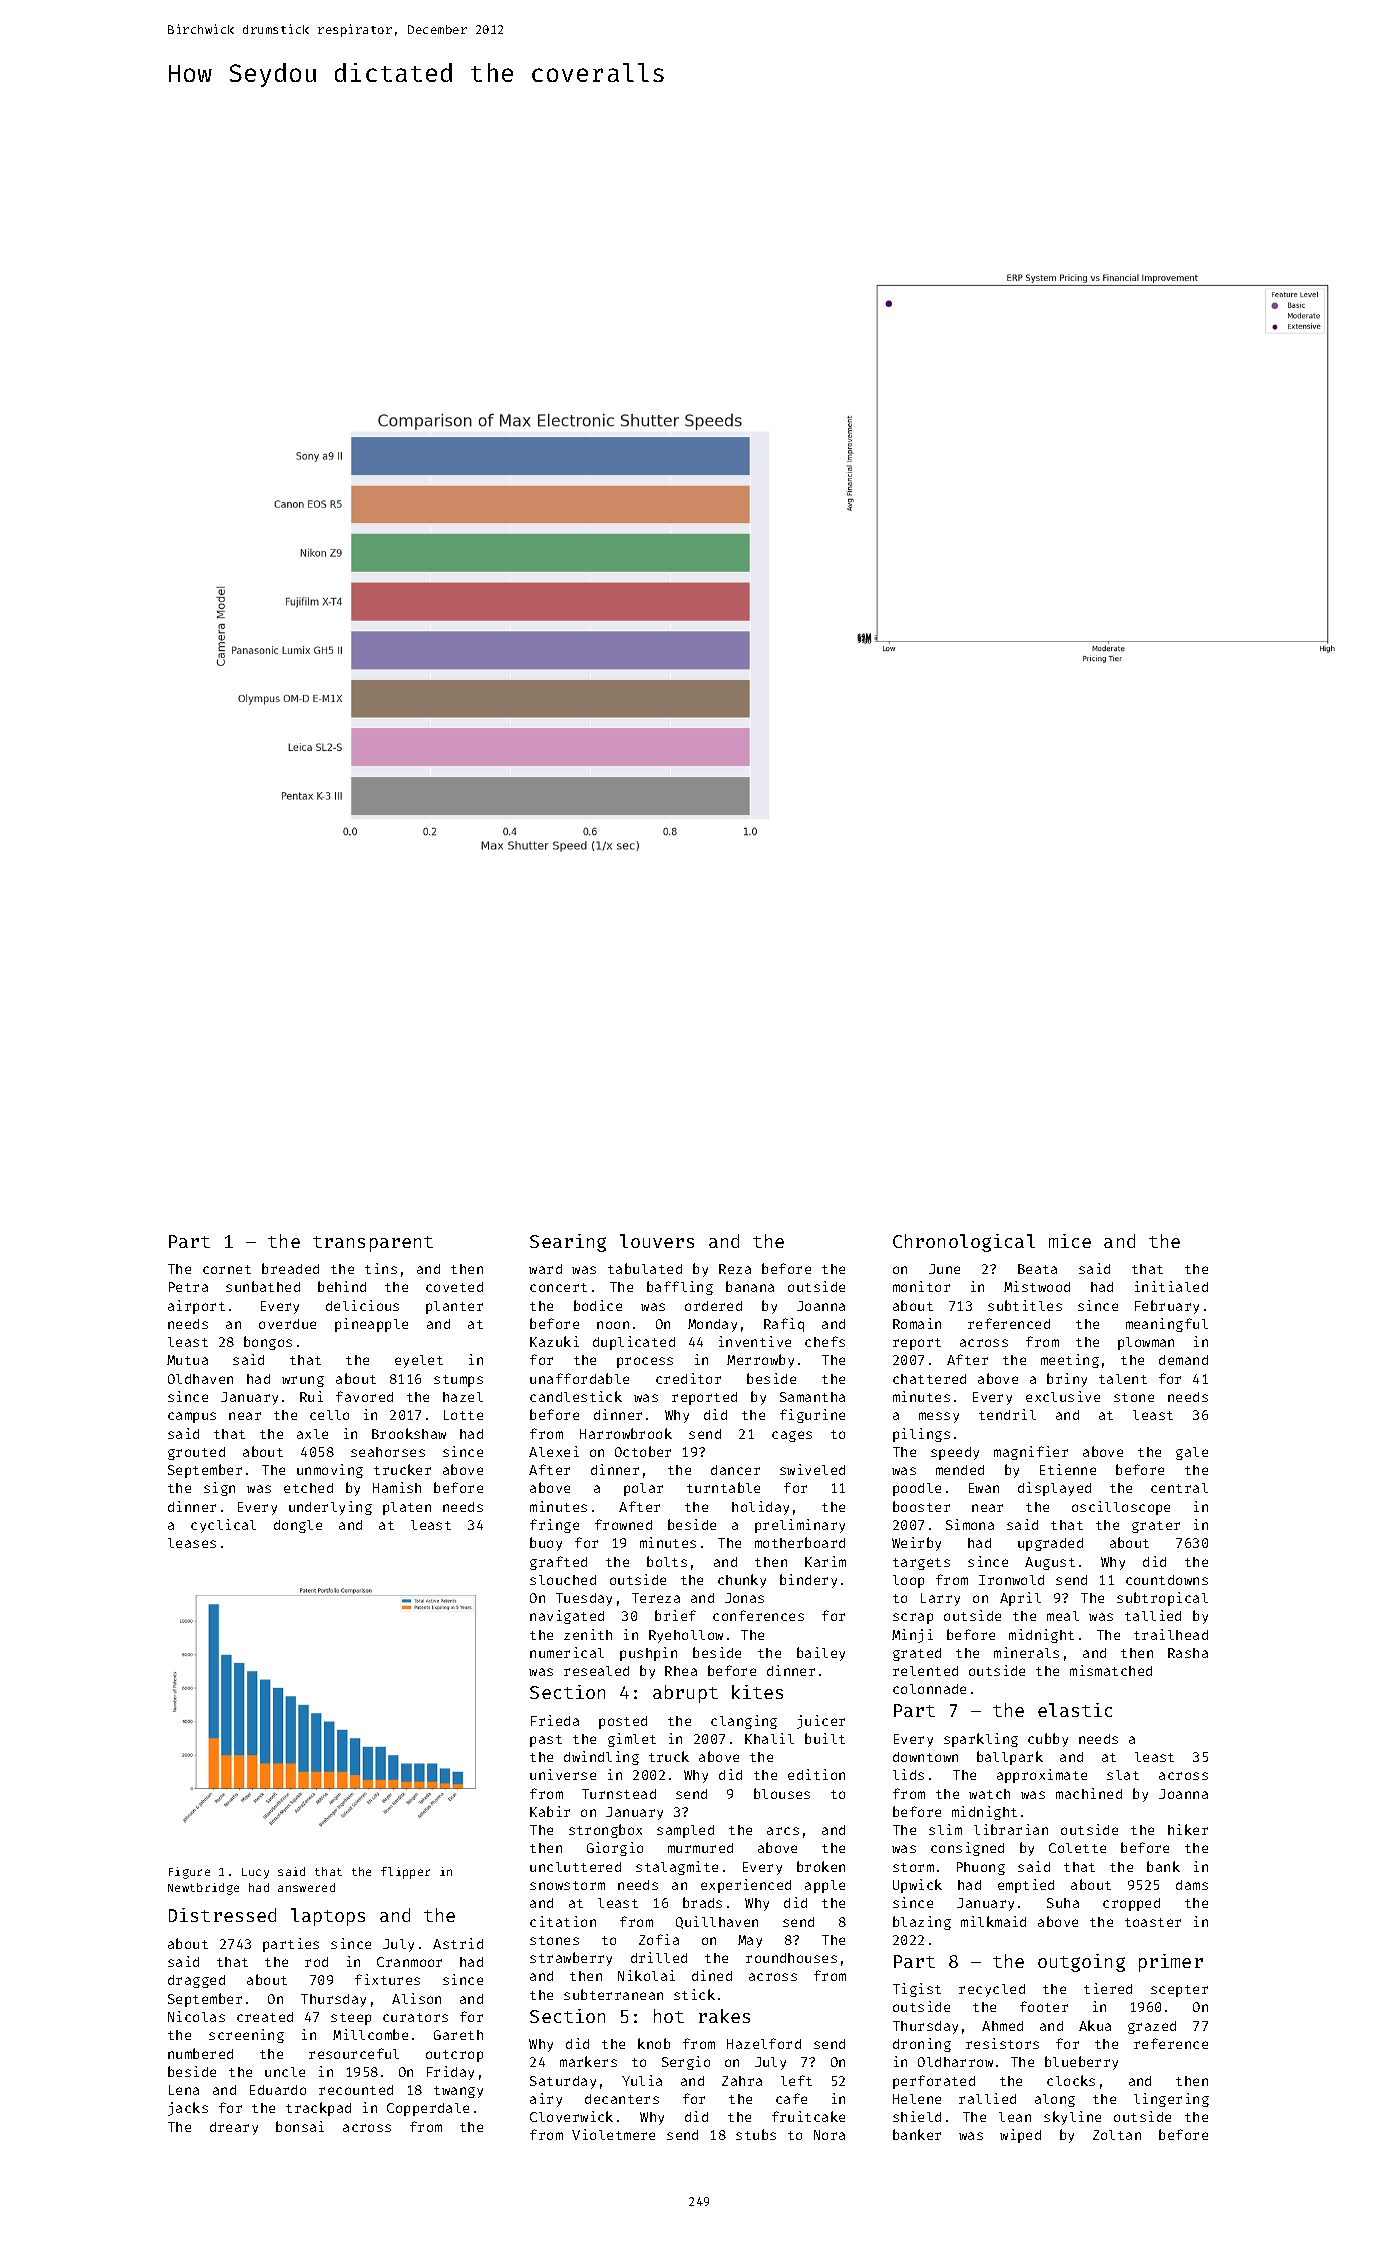  What do you see at coordinates (613, 1325) in the document?
I see `noon` at bounding box center [613, 1325].
